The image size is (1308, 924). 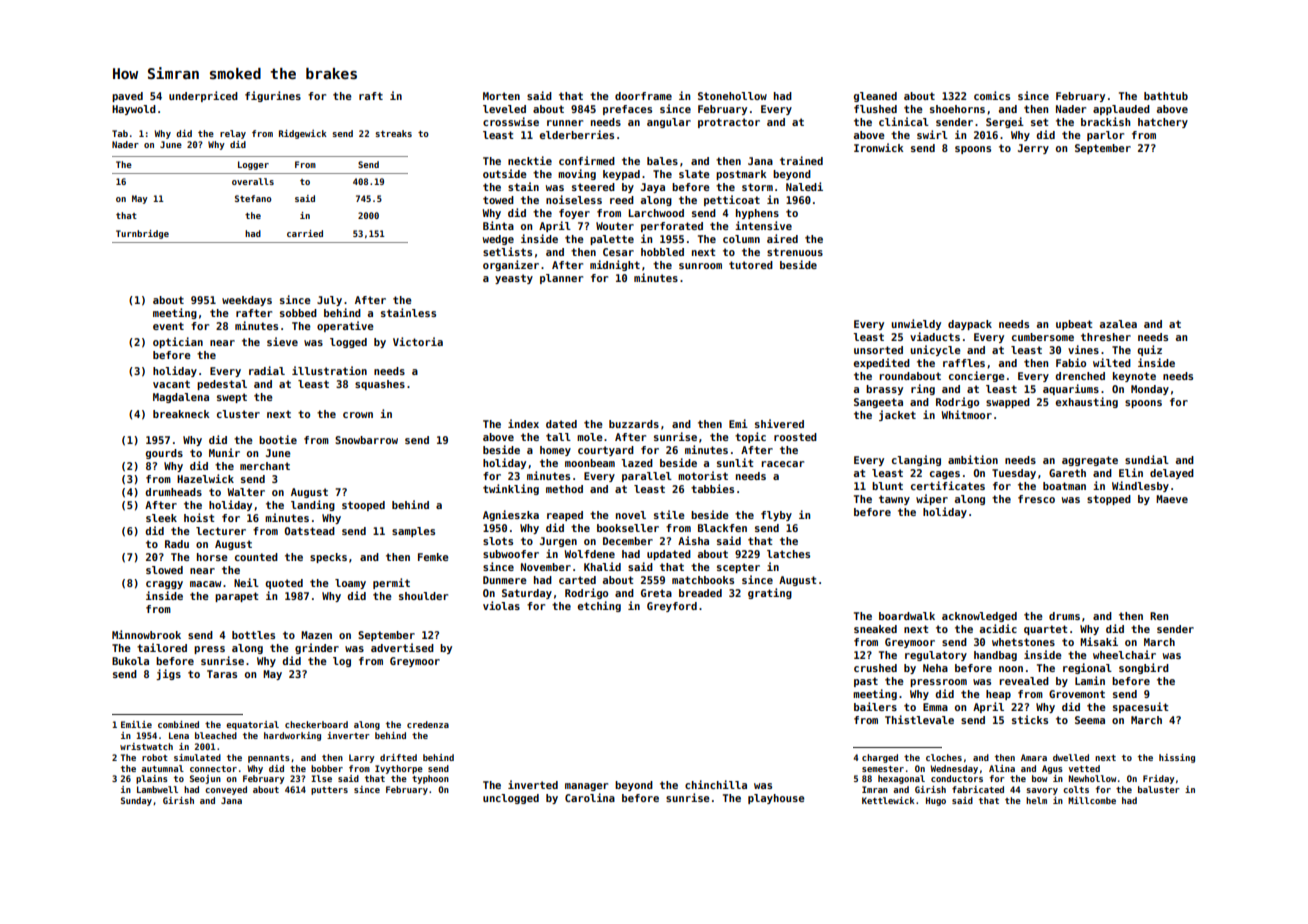 What do you see at coordinates (273, 96) in the screenshot?
I see `figurines` at bounding box center [273, 96].
